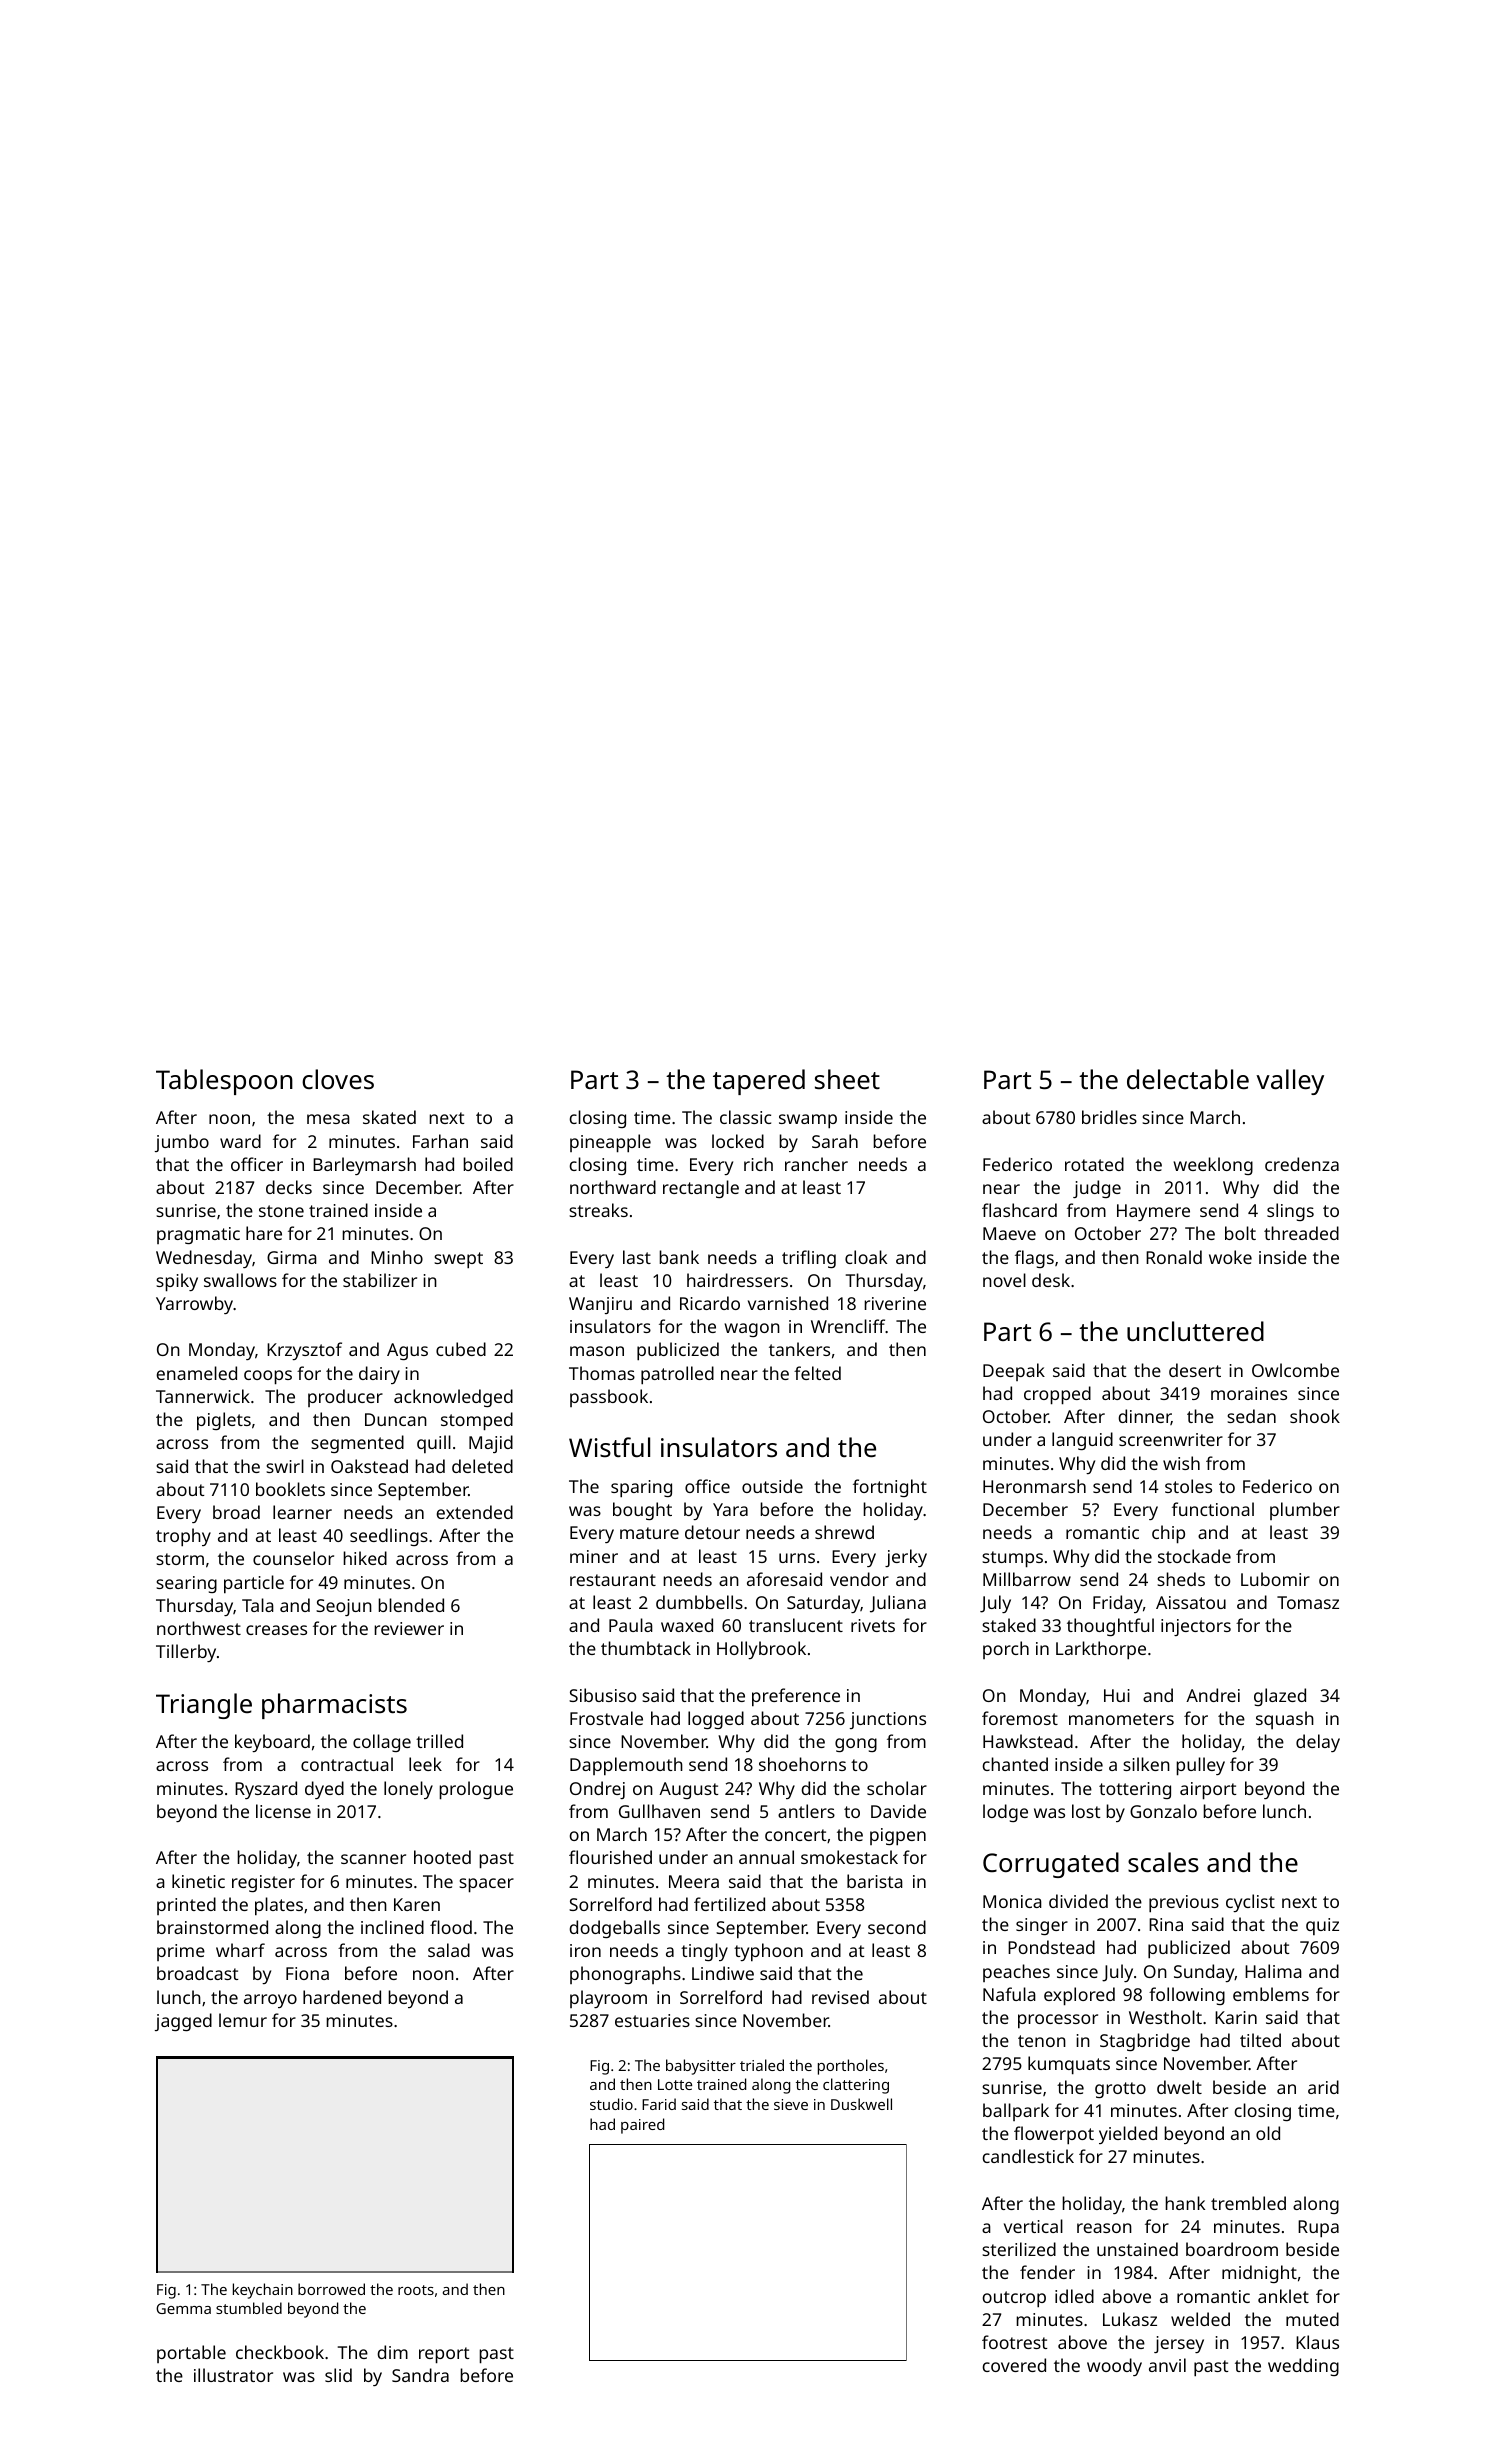 The width and height of the document is (1496, 2464). What do you see at coordinates (1305, 1511) in the document?
I see `plumber` at bounding box center [1305, 1511].
